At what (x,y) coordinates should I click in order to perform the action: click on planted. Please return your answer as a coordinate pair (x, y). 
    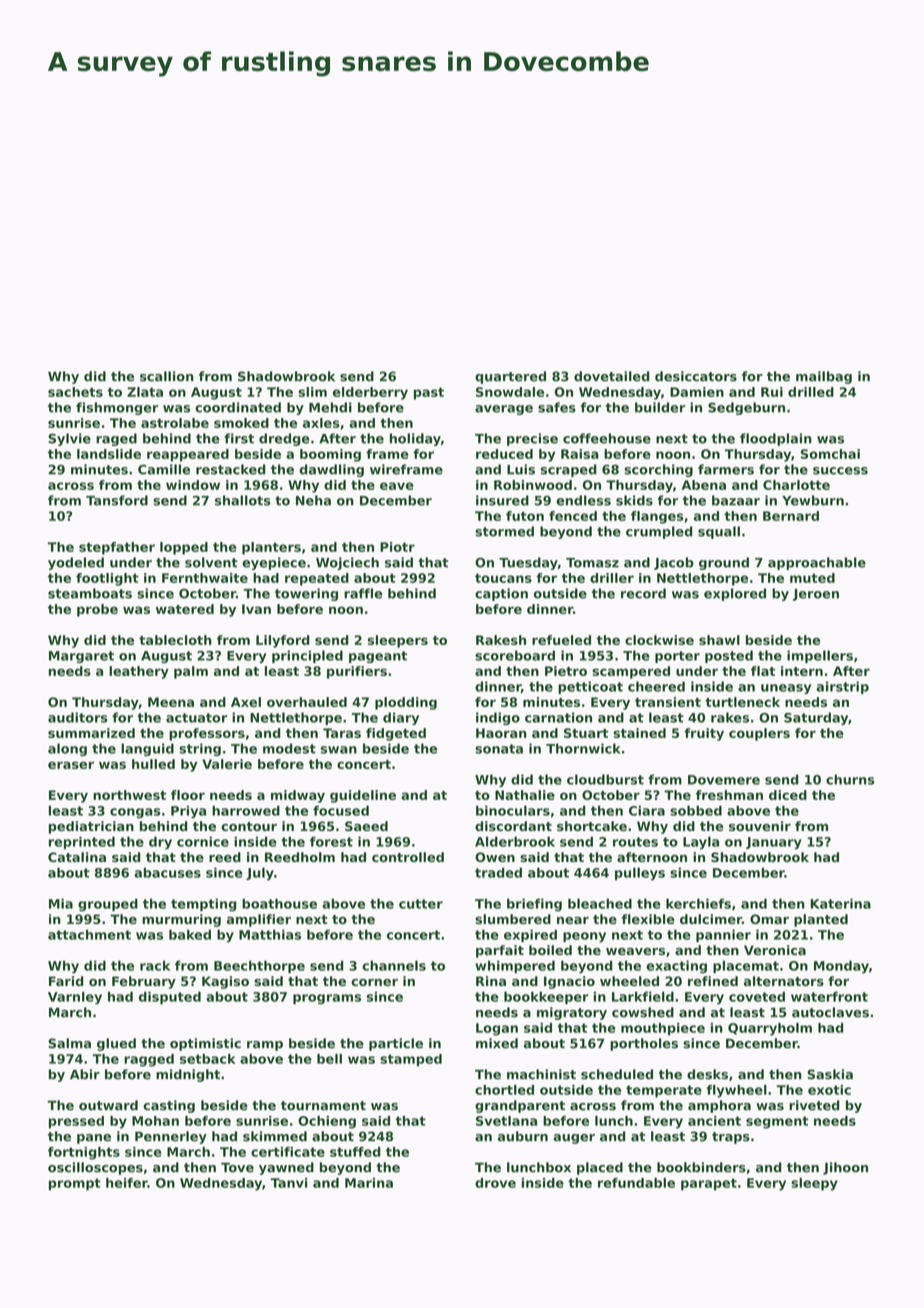
    Looking at the image, I should click on (821, 920).
